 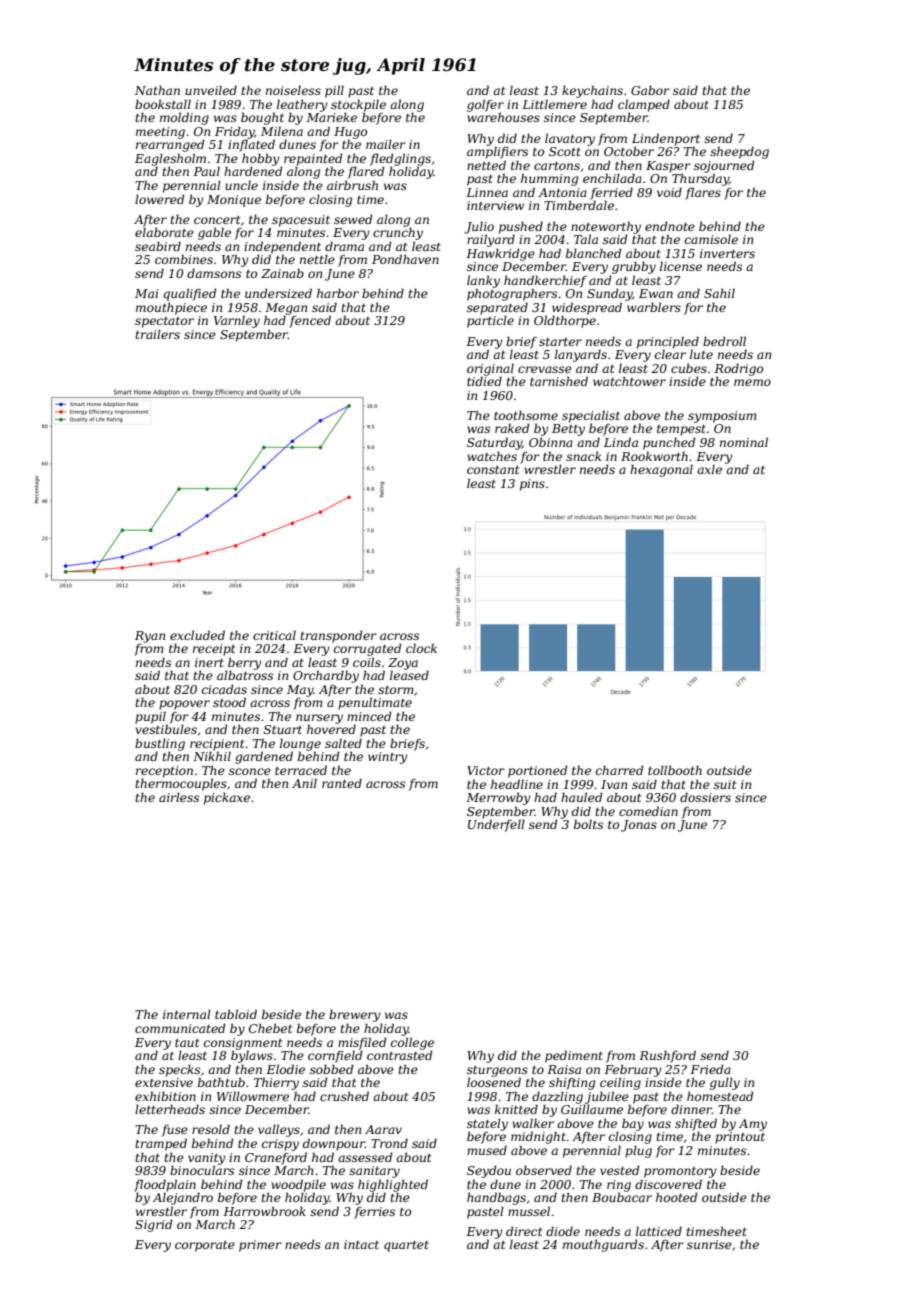 What do you see at coordinates (163, 104) in the page?
I see `bookstall` at bounding box center [163, 104].
